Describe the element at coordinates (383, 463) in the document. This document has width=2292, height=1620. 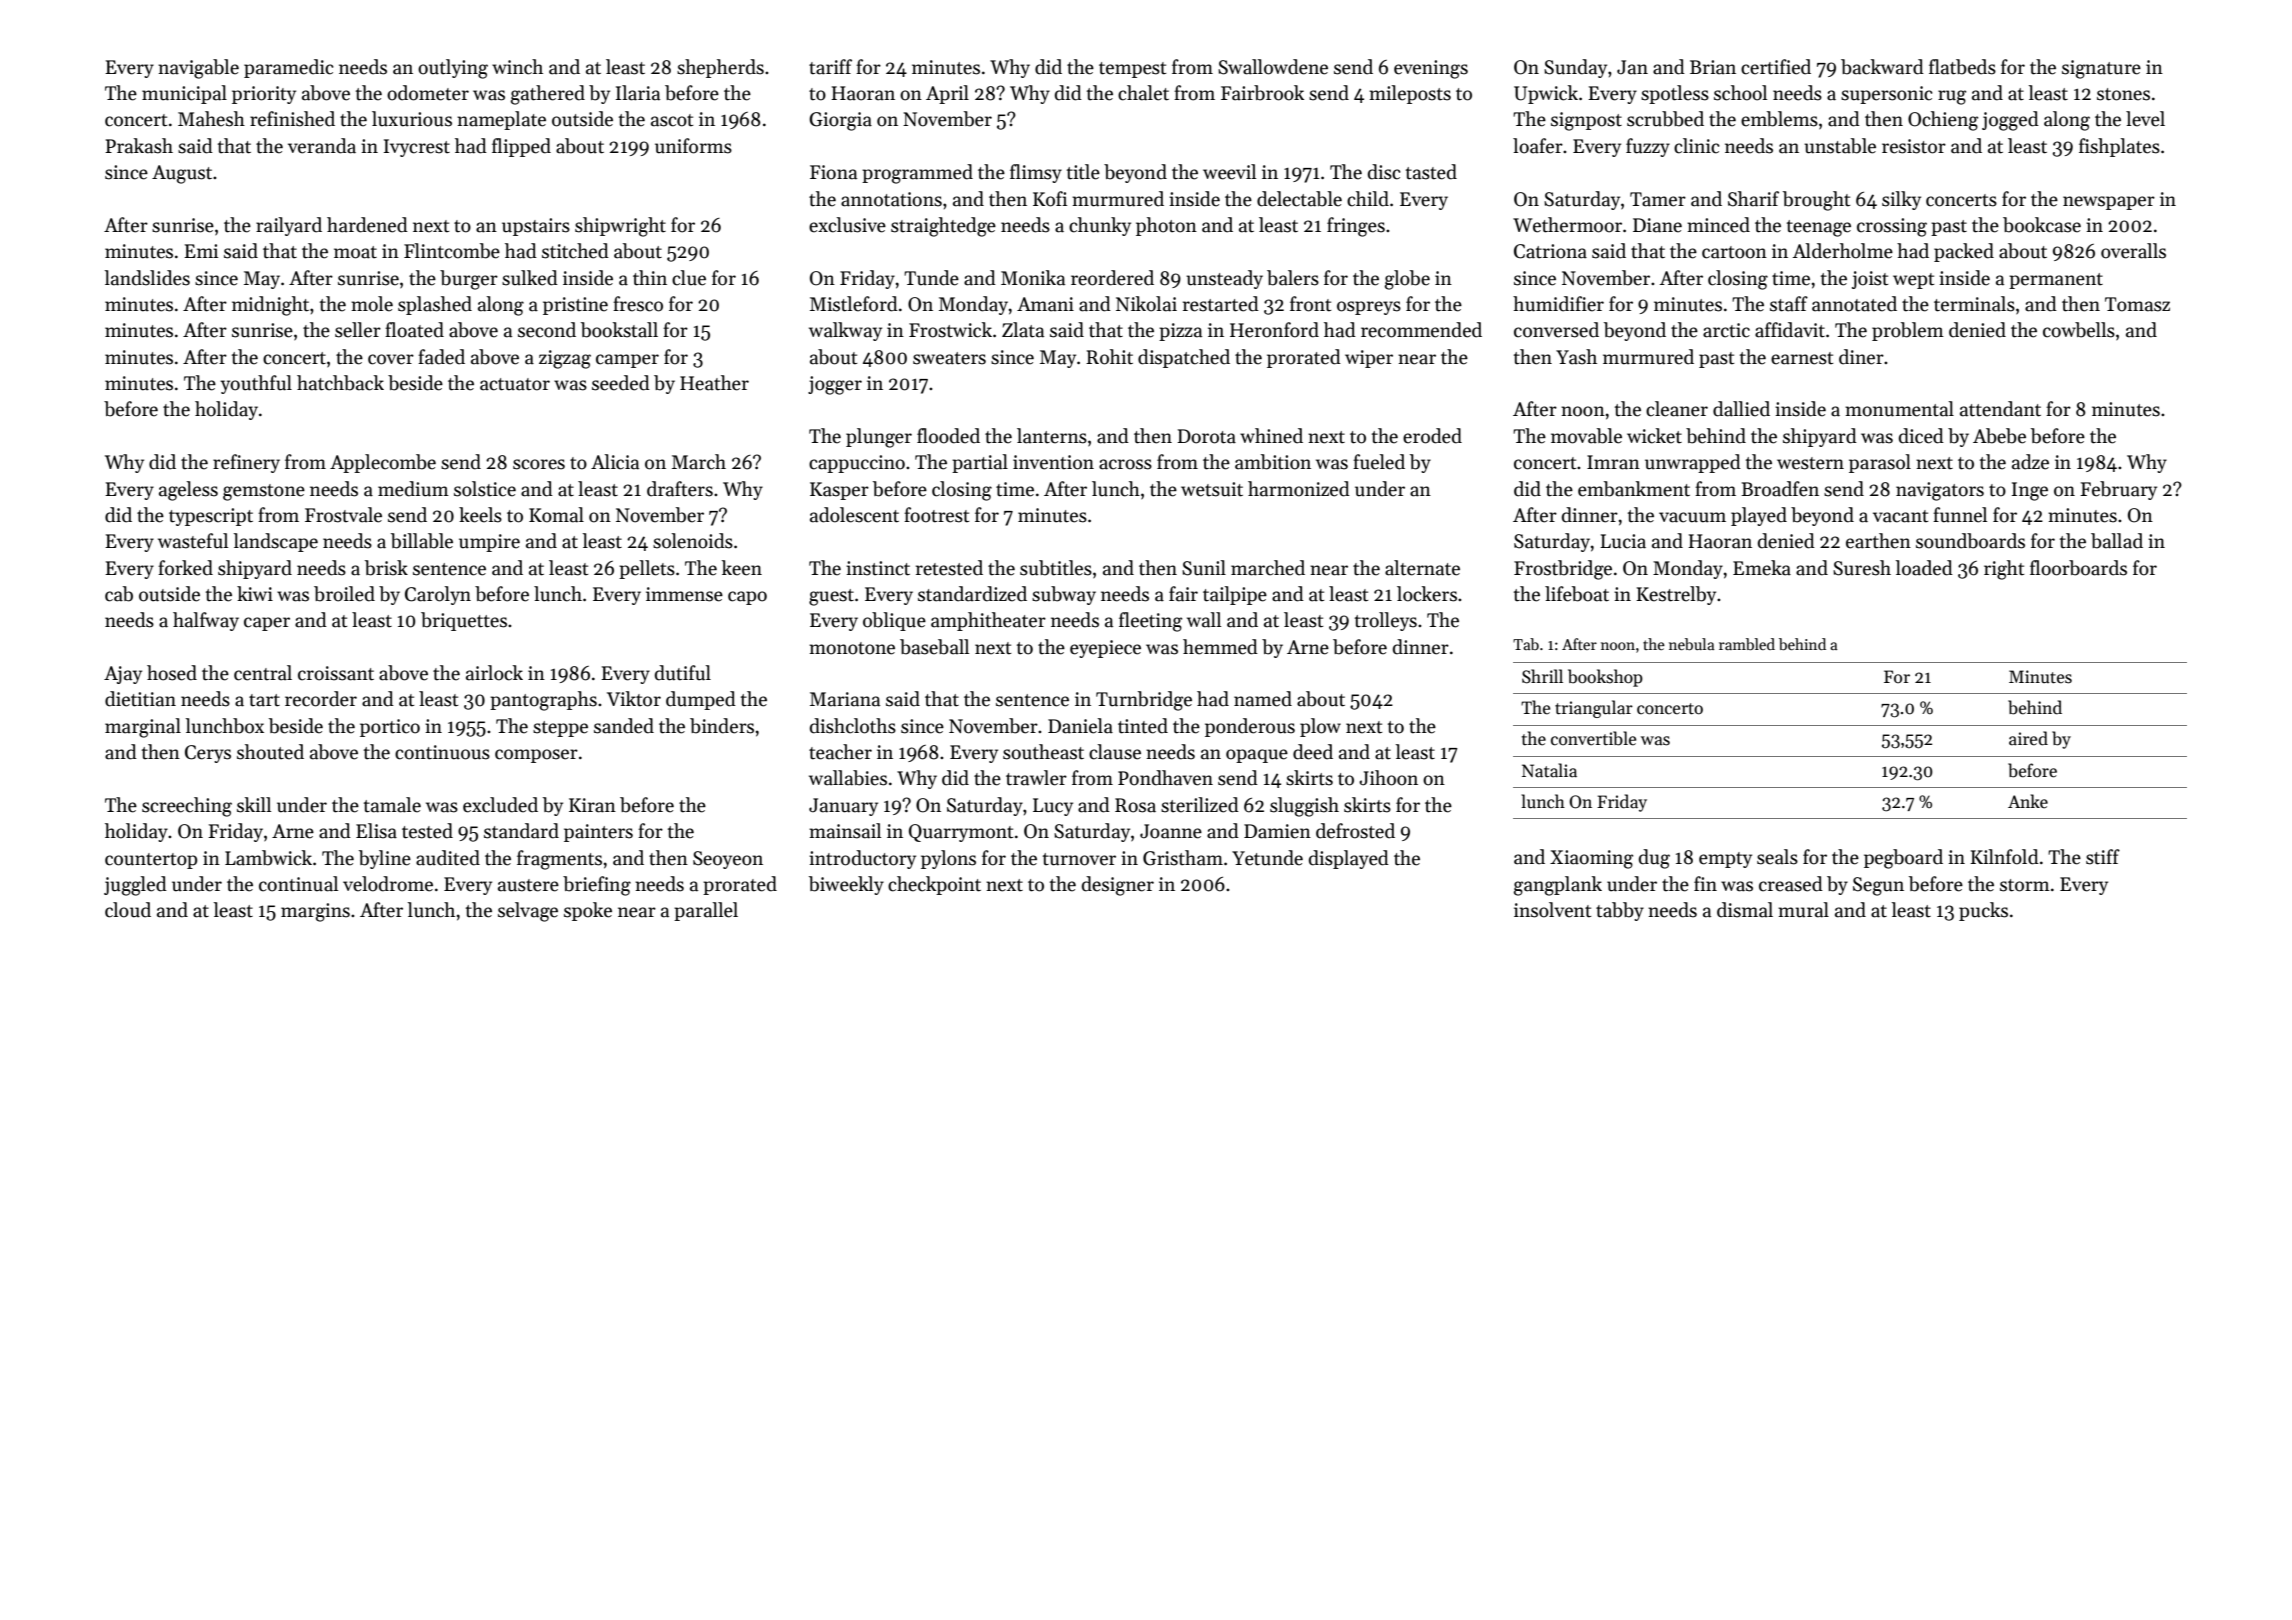
I see `Applecombe` at that location.
